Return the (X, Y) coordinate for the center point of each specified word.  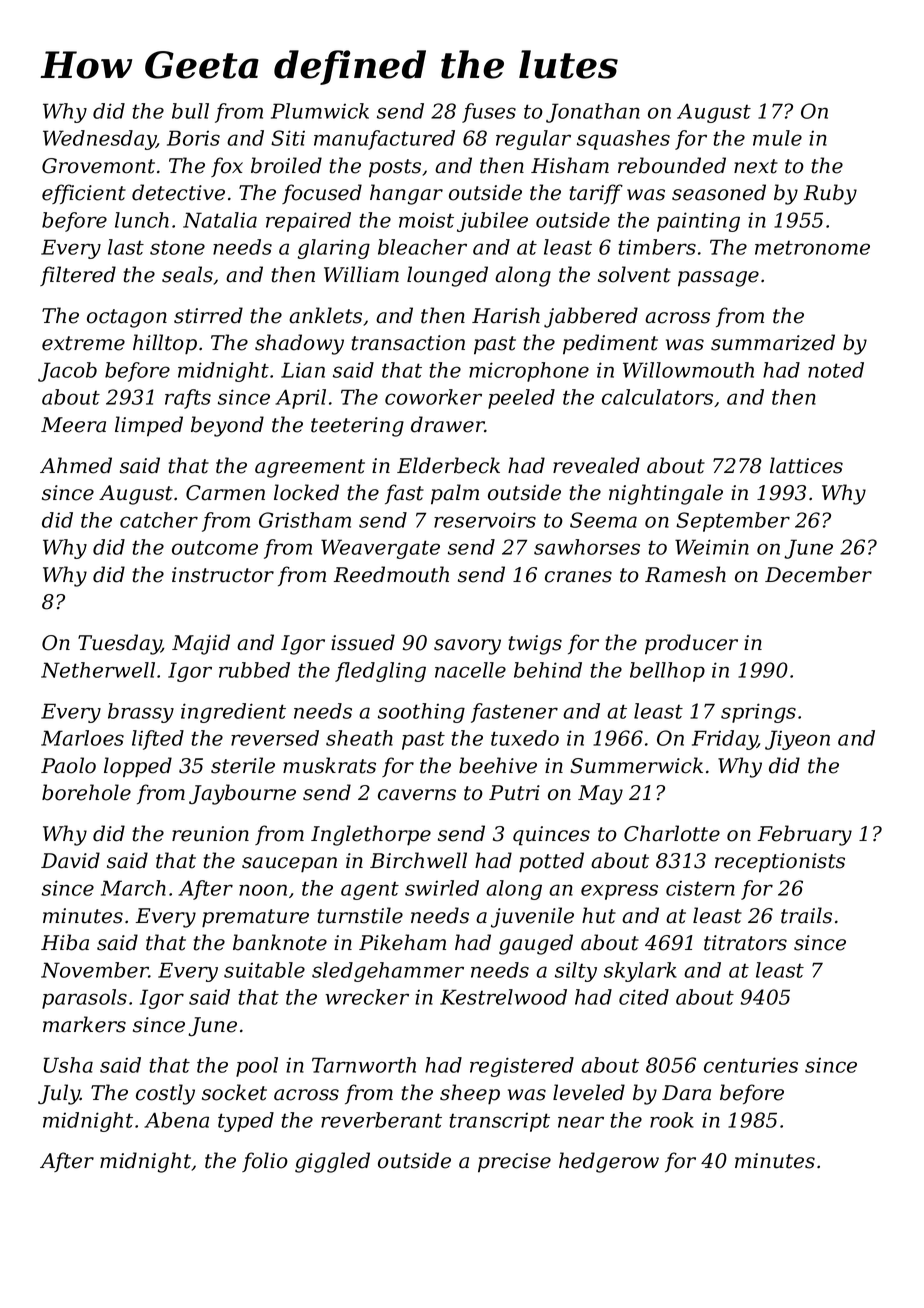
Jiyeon (797, 740)
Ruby (830, 194)
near (581, 1122)
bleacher (422, 247)
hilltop (165, 344)
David (70, 860)
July (59, 1094)
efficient (84, 194)
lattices (806, 465)
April (300, 399)
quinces (551, 836)
